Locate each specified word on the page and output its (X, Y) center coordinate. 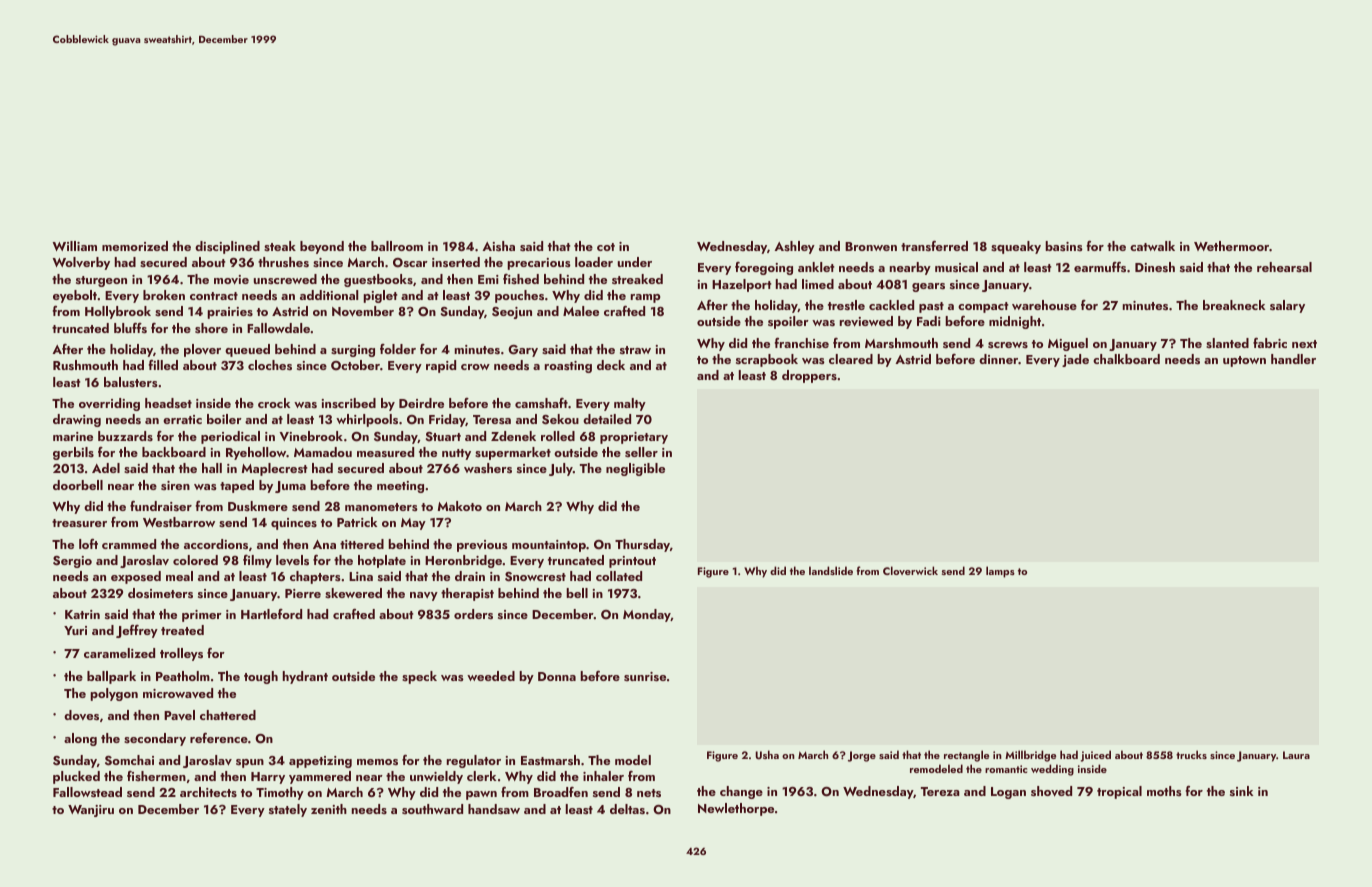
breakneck (1234, 305)
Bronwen (871, 246)
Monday (647, 615)
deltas (627, 809)
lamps (1000, 572)
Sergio (72, 562)
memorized (135, 246)
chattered (228, 715)
